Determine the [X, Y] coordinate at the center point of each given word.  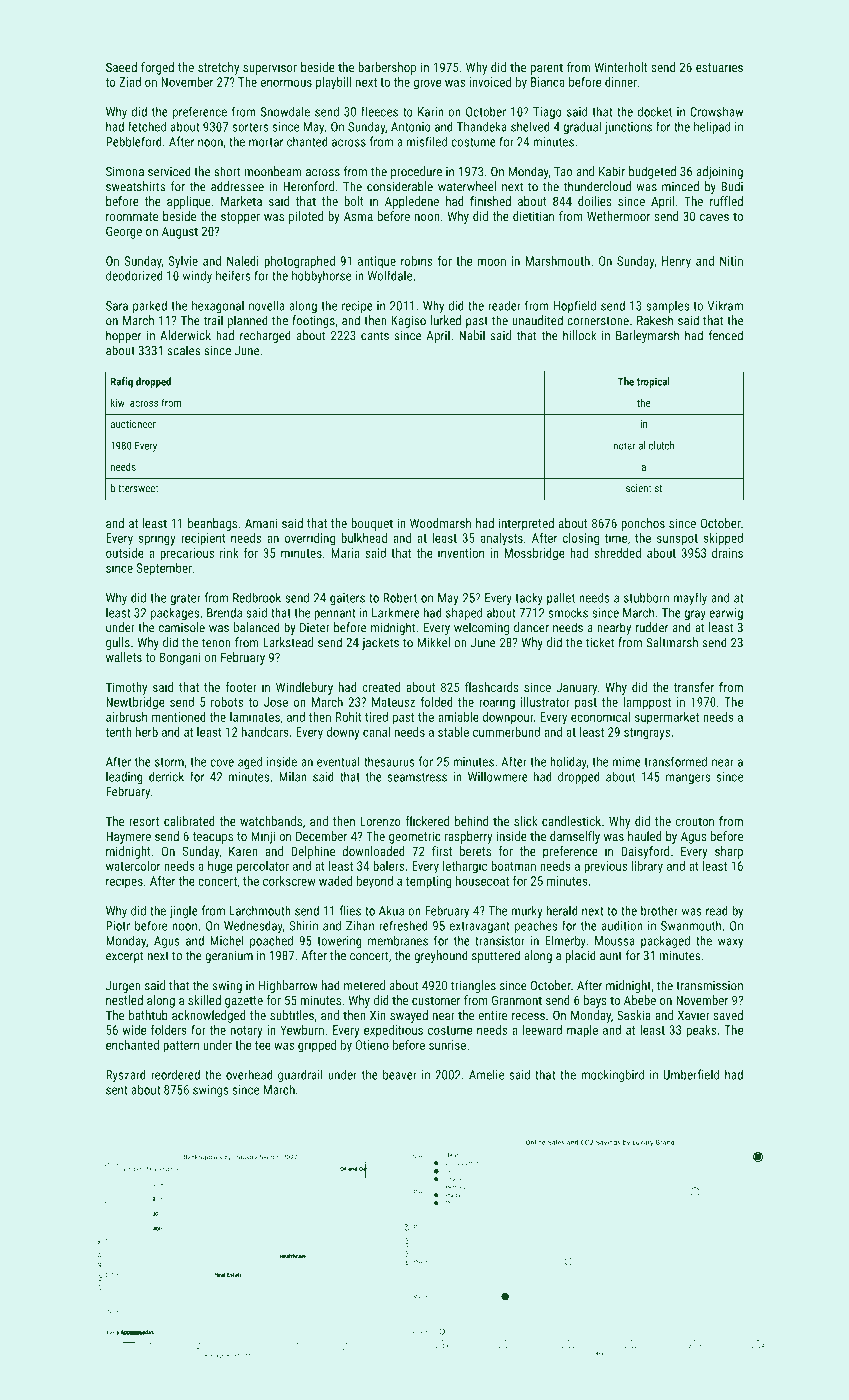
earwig [726, 614]
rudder [652, 627]
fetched [147, 126]
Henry [676, 262]
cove [222, 763]
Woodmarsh [440, 523]
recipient [203, 539]
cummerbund [506, 732]
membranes [398, 940]
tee [263, 1045]
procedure [416, 172]
